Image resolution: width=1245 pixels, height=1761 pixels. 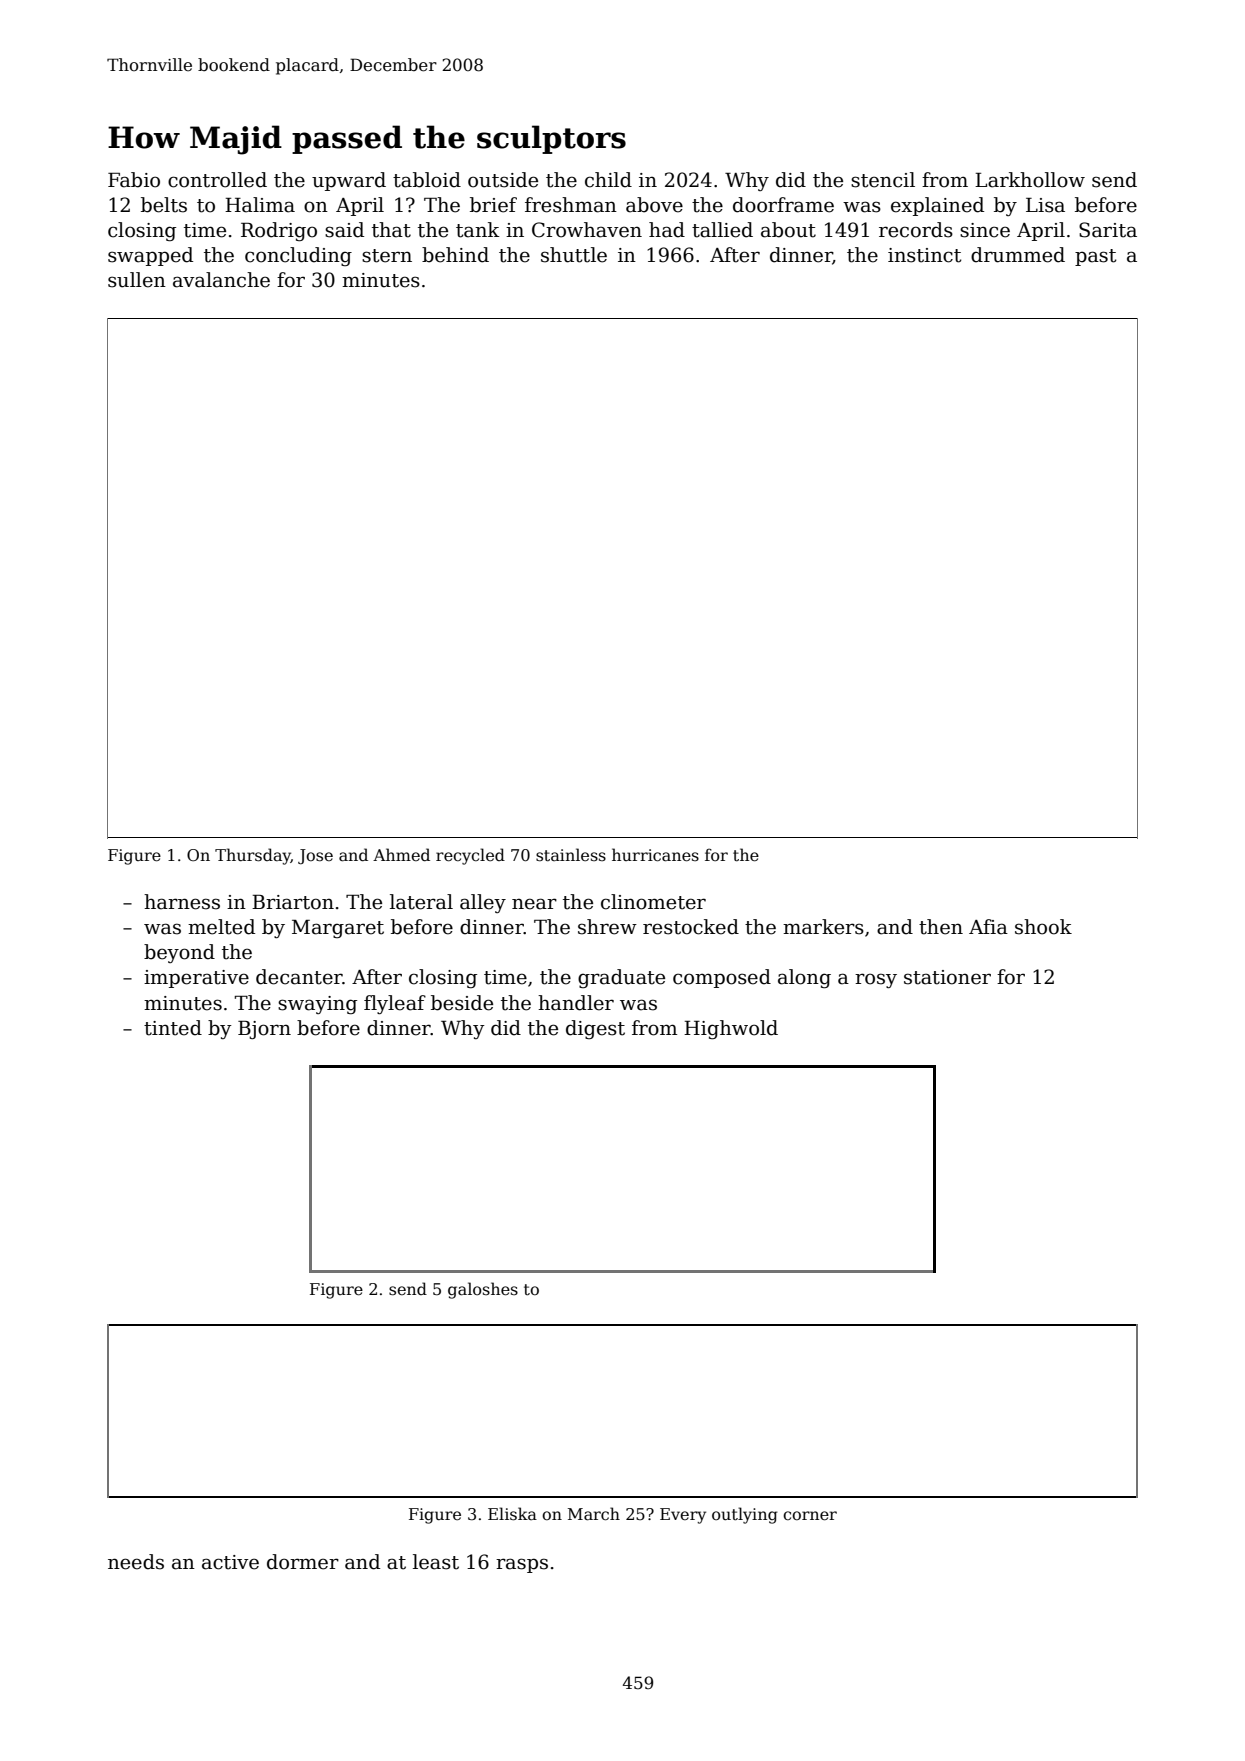 I want to click on Highwold, so click(x=731, y=1029).
